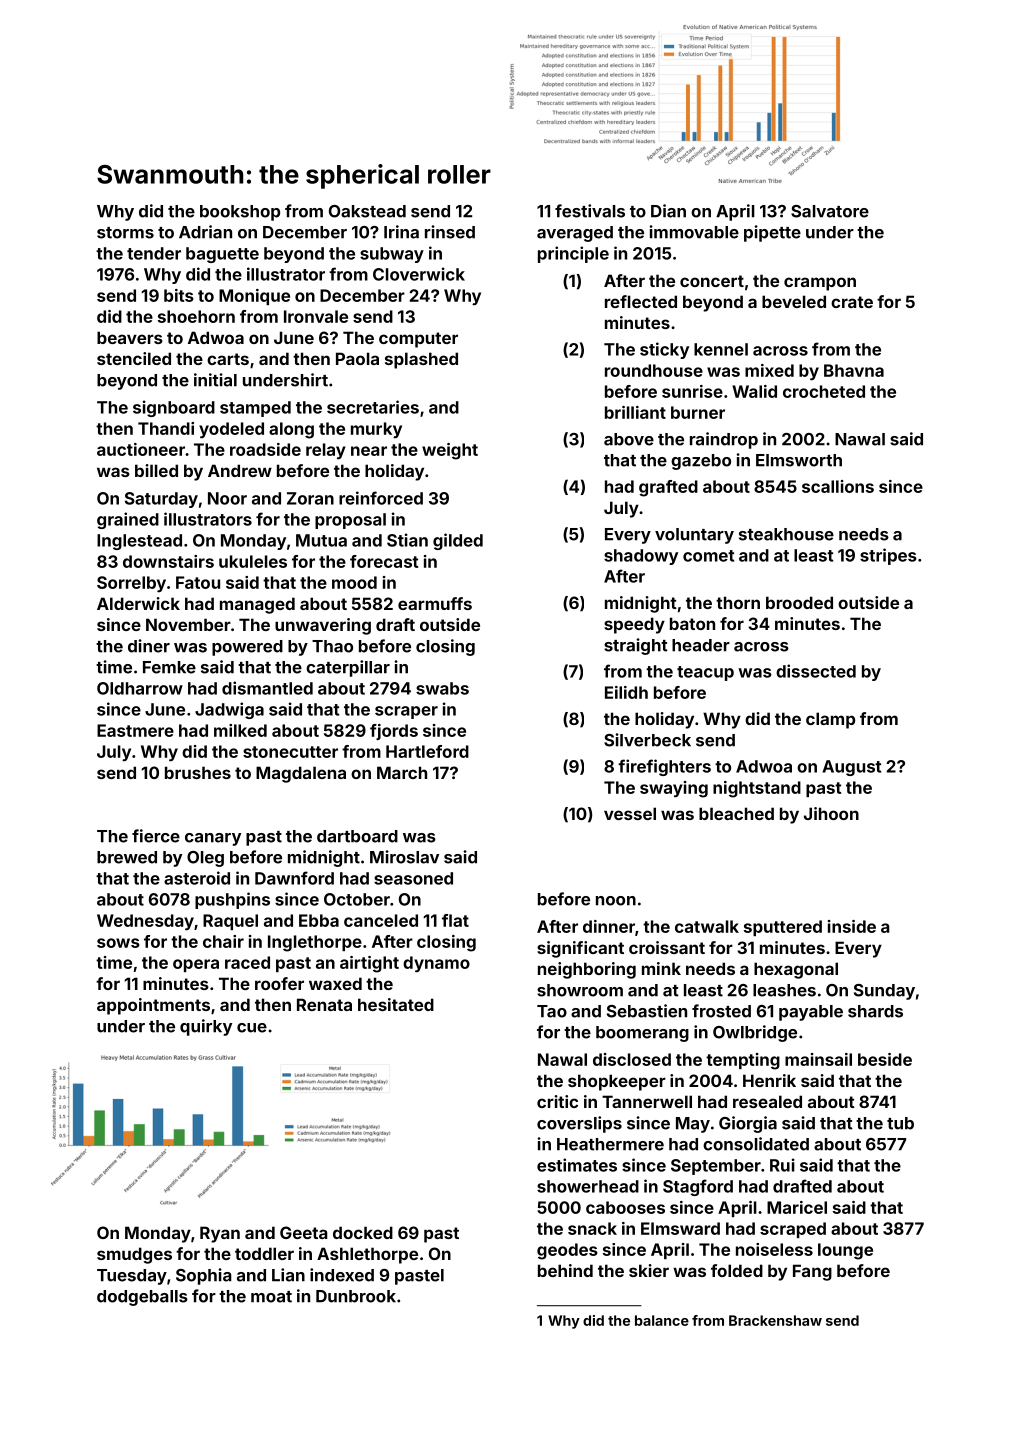  What do you see at coordinates (820, 284) in the screenshot?
I see `crampon` at bounding box center [820, 284].
